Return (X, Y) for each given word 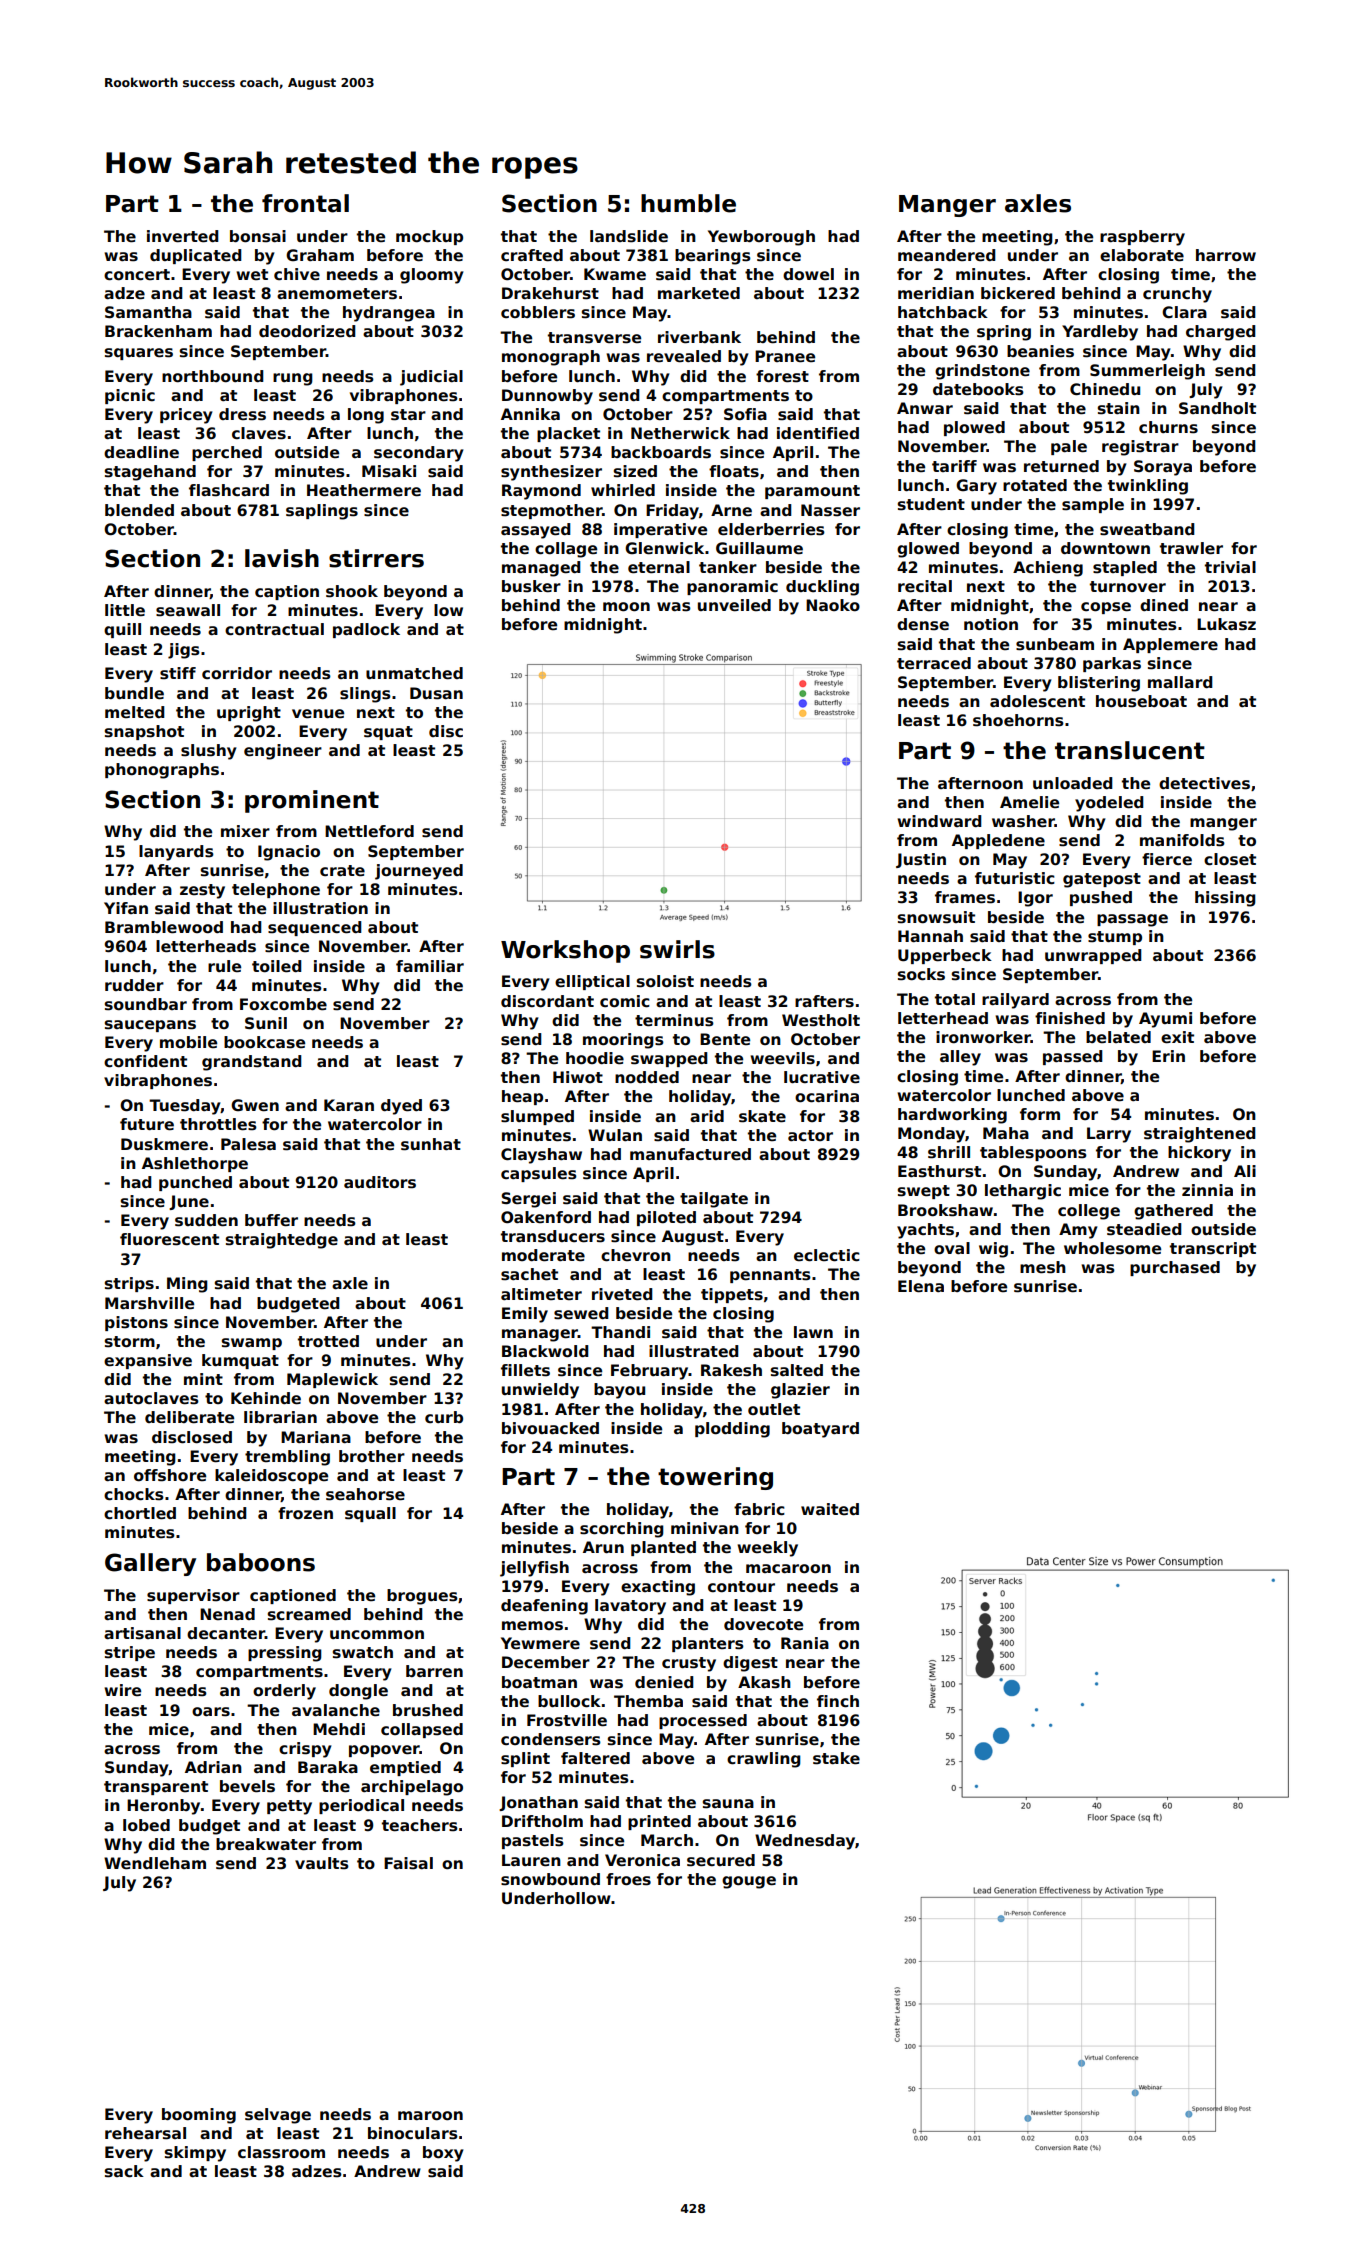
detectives (1204, 783)
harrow (1226, 255)
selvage (278, 2116)
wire (122, 1690)
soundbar (146, 1004)
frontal (305, 203)
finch (838, 1701)
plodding (732, 1430)
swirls (677, 949)
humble (688, 203)
